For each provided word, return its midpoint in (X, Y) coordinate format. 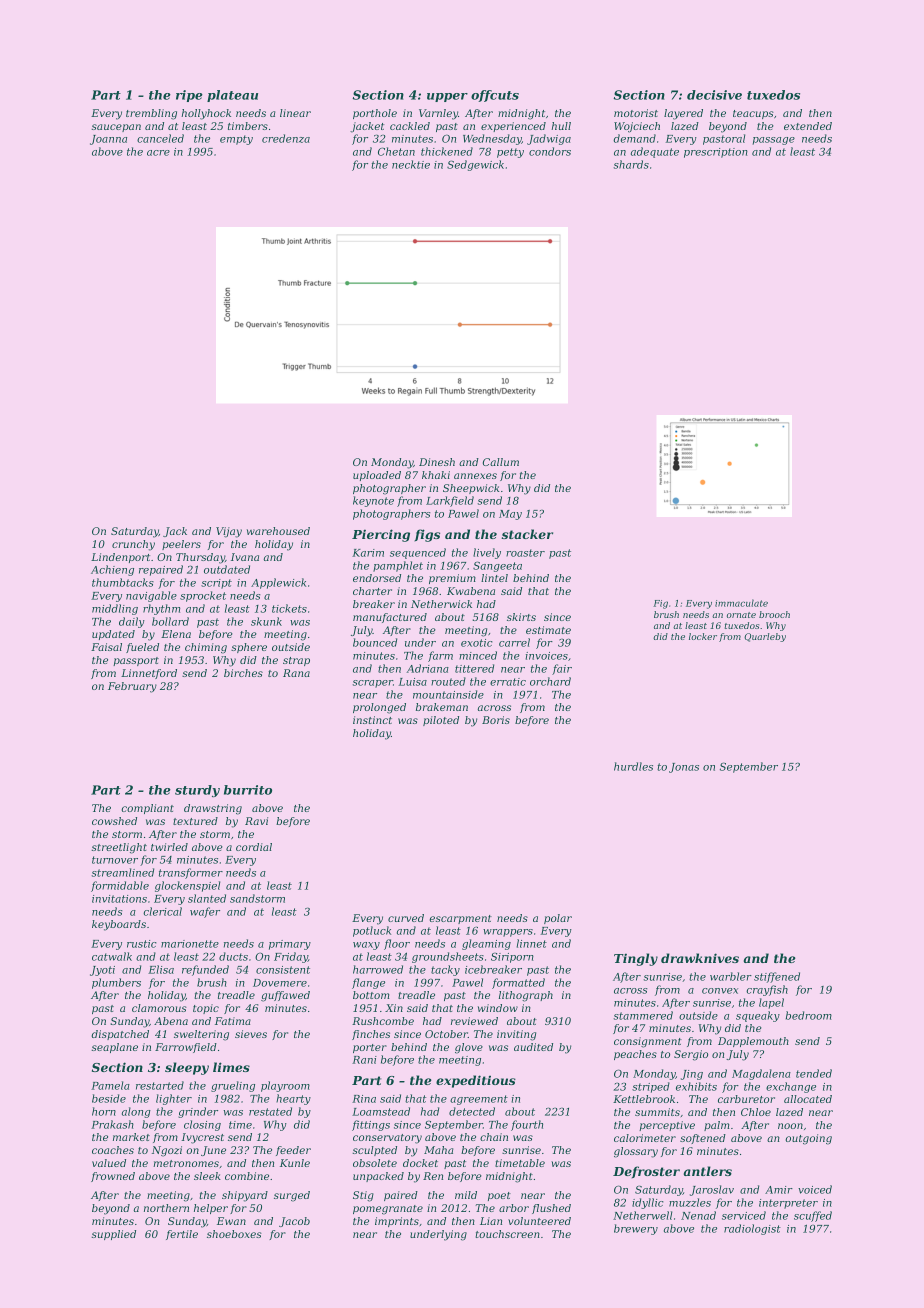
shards (631, 164)
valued (109, 1163)
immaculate (741, 603)
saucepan (116, 128)
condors (550, 151)
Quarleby (765, 637)
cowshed (114, 821)
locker (703, 636)
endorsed (377, 578)
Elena (176, 634)
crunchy (133, 545)
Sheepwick (471, 489)
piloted (441, 721)
